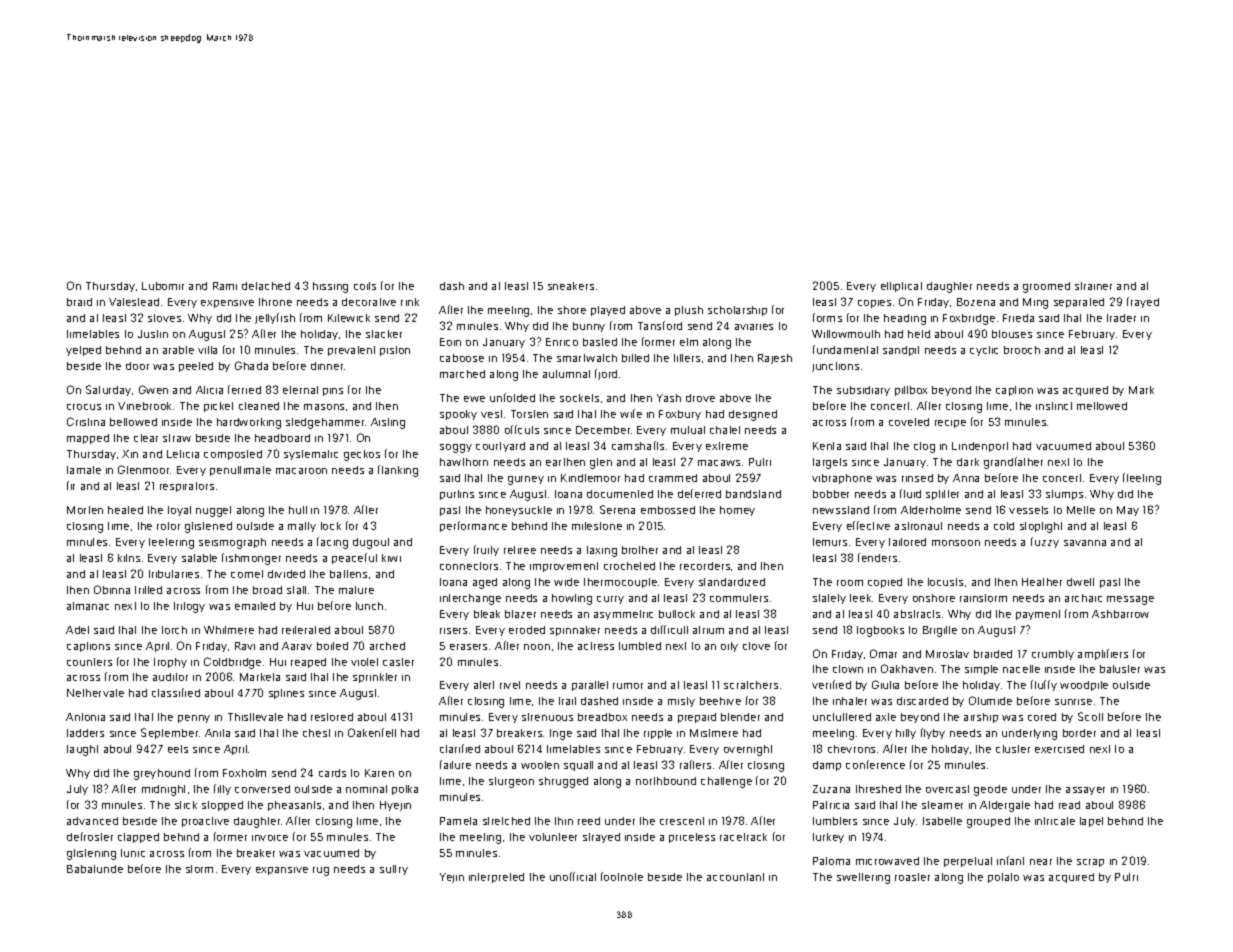 This document has height=952, width=1233. What do you see at coordinates (496, 878) in the document?
I see `interpreted` at bounding box center [496, 878].
